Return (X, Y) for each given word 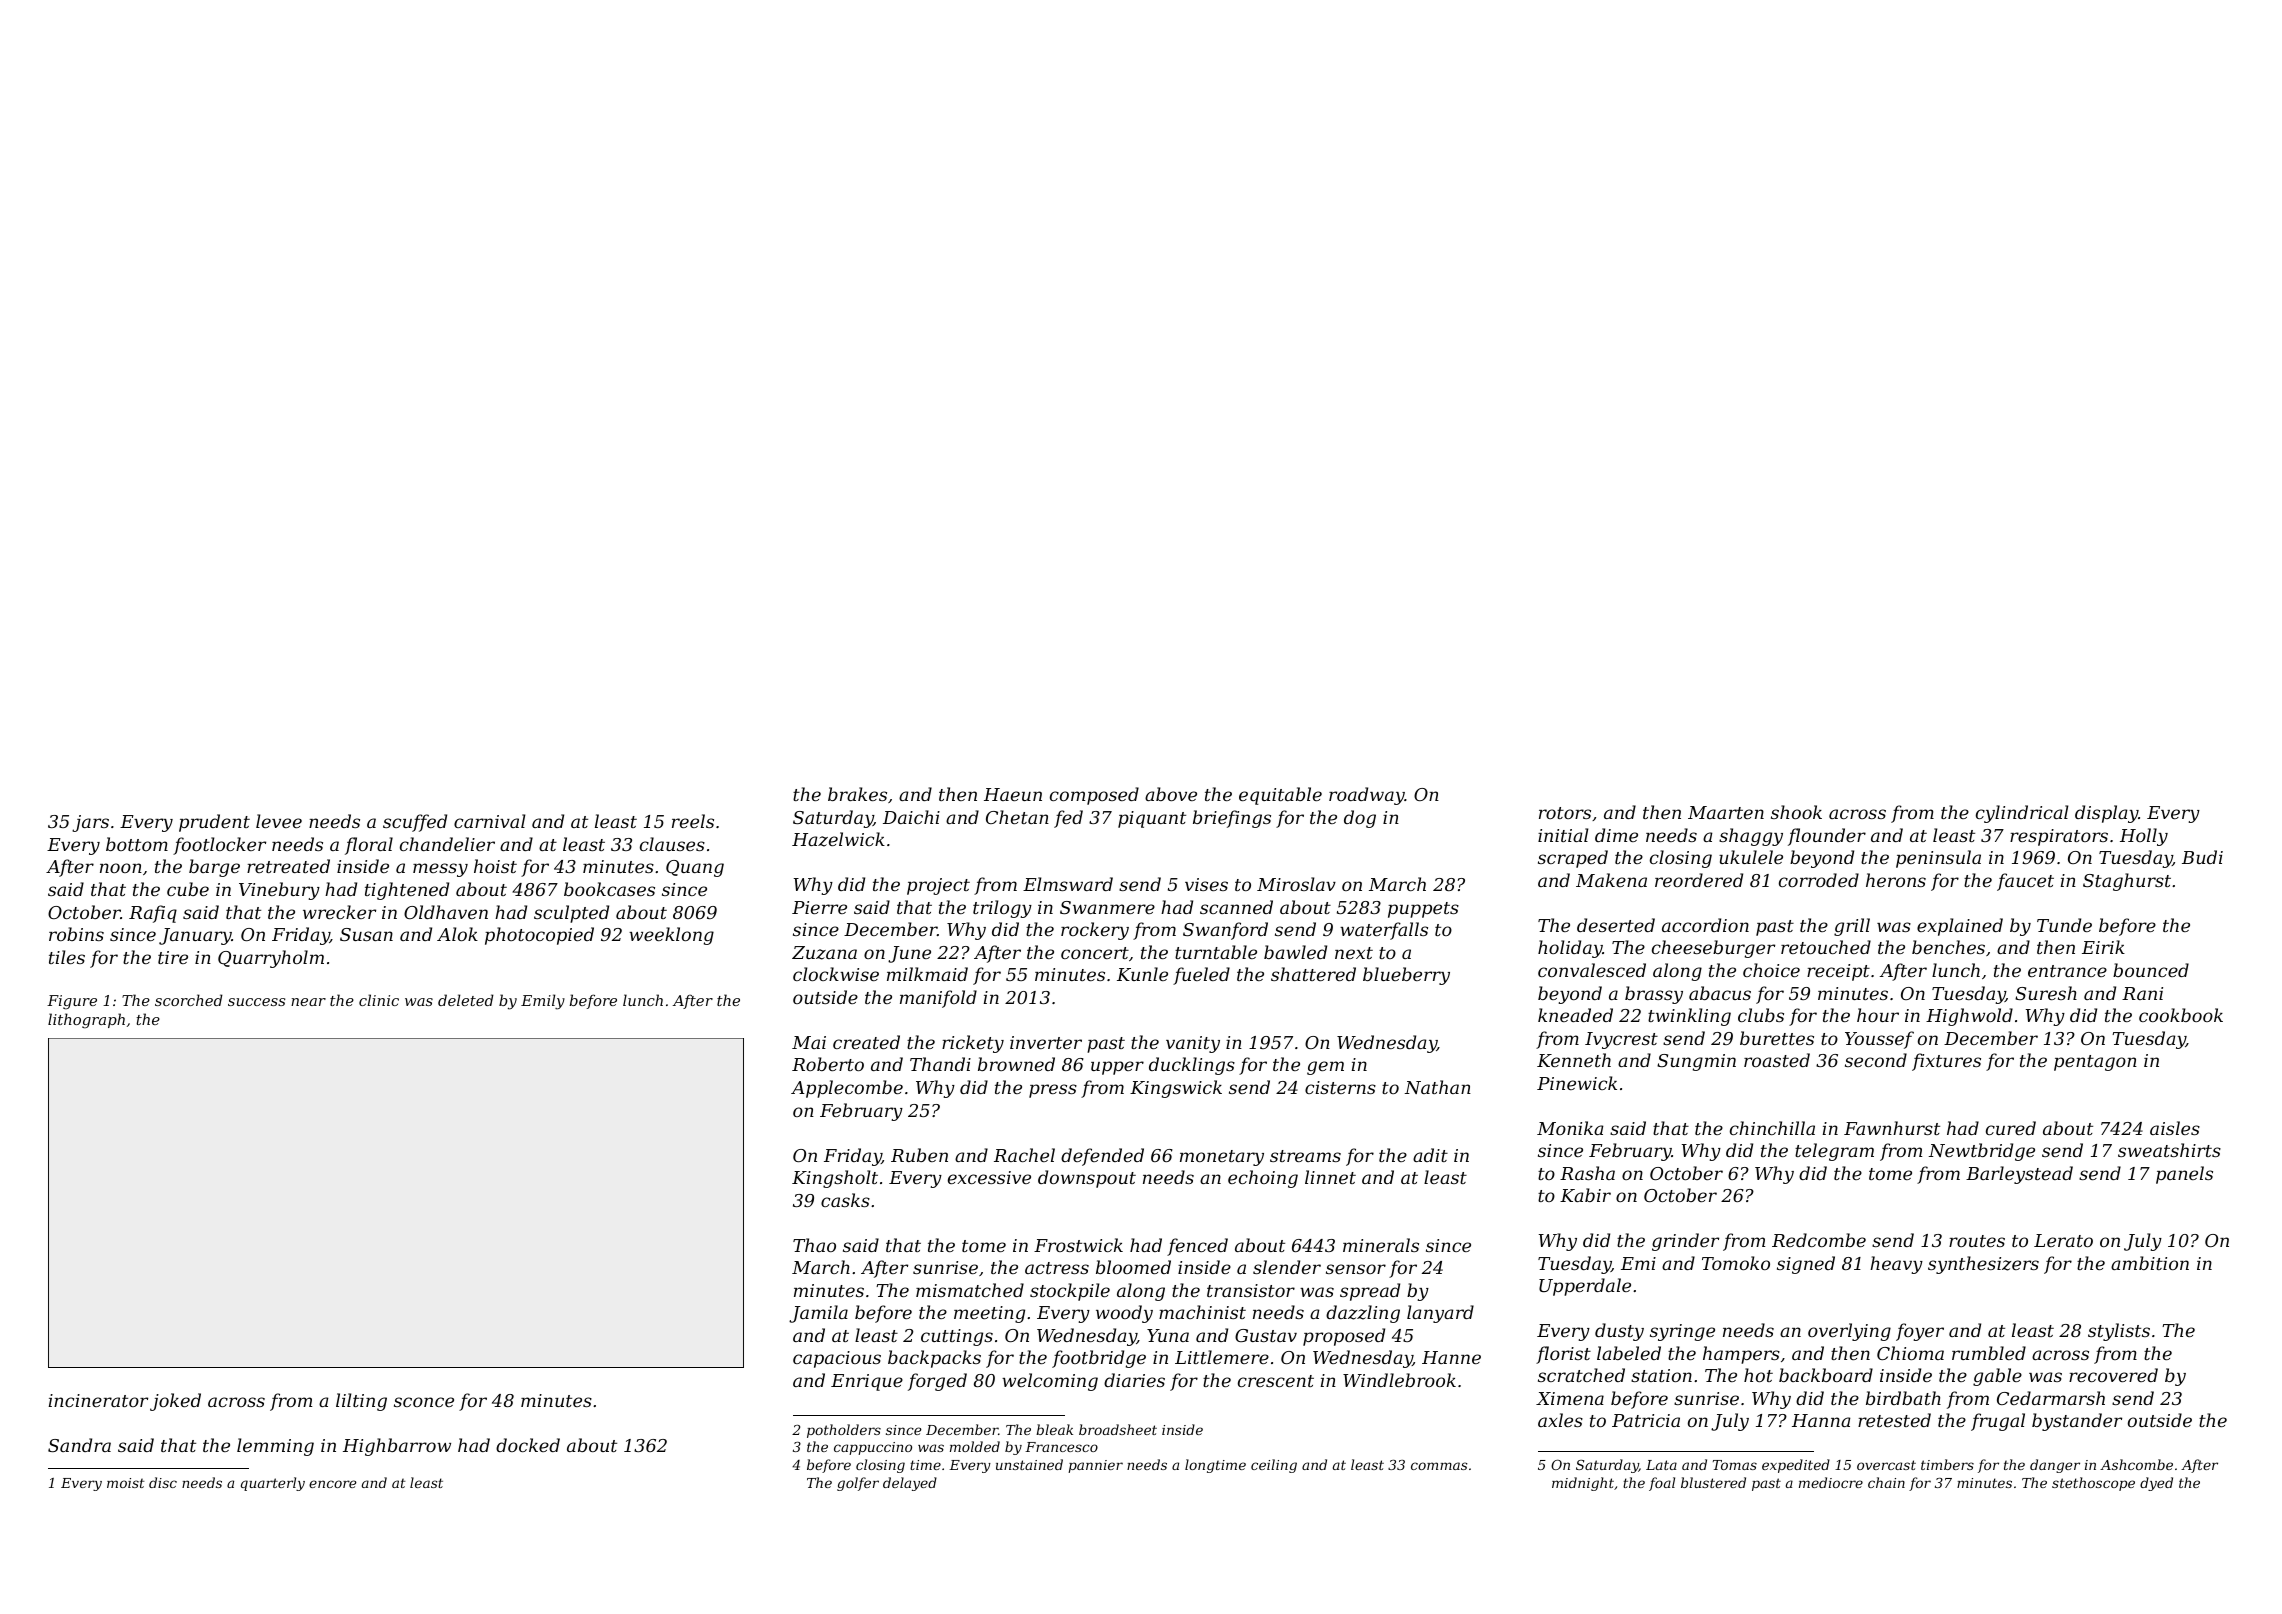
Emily (543, 1002)
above (1171, 794)
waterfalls (1384, 931)
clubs (1761, 1015)
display (2106, 814)
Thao (814, 1245)
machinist (1202, 1312)
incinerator (98, 1400)
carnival (489, 821)
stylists (2119, 1332)
